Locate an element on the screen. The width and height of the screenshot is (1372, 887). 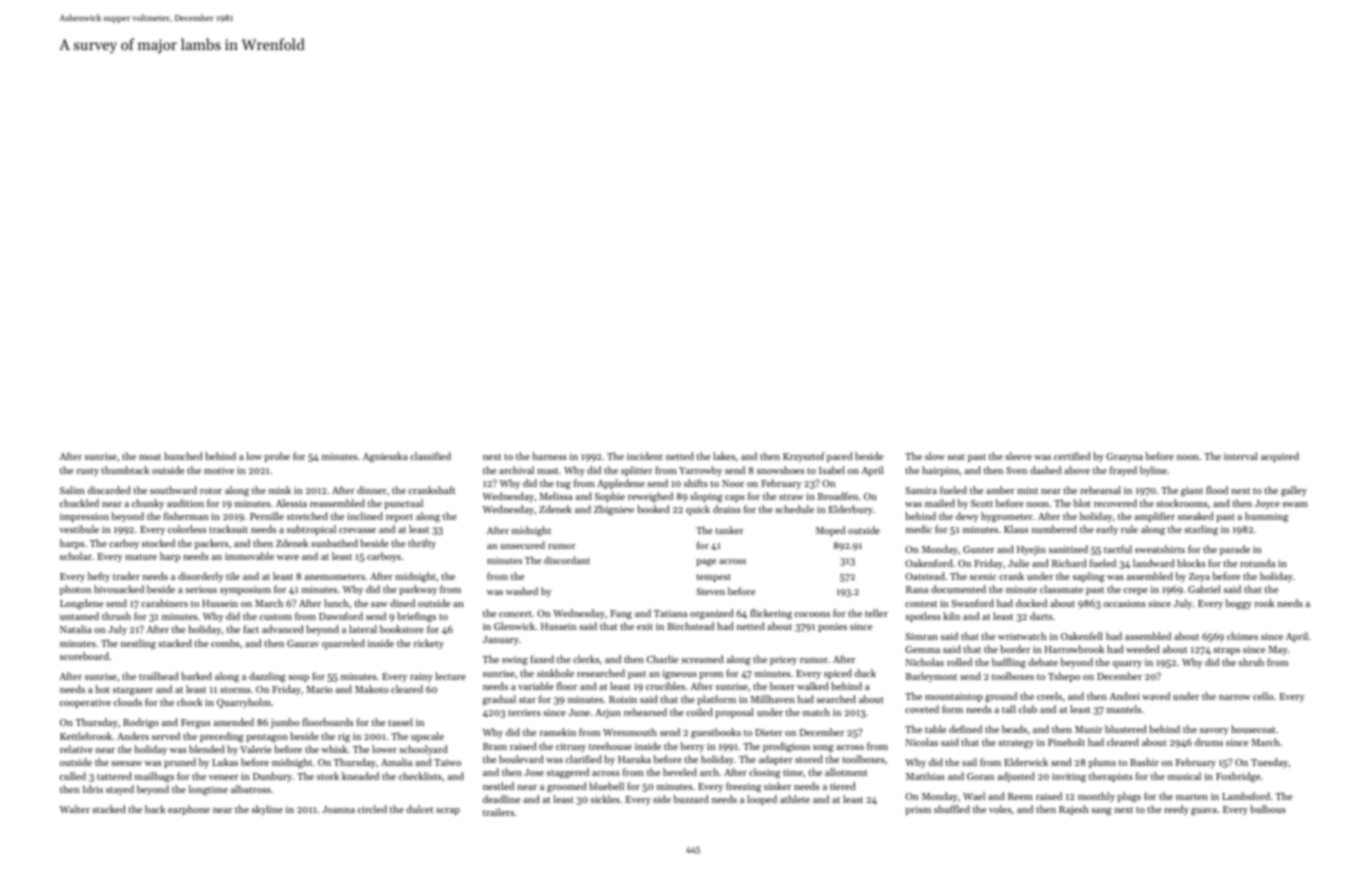
dewy is located at coordinates (967, 517).
